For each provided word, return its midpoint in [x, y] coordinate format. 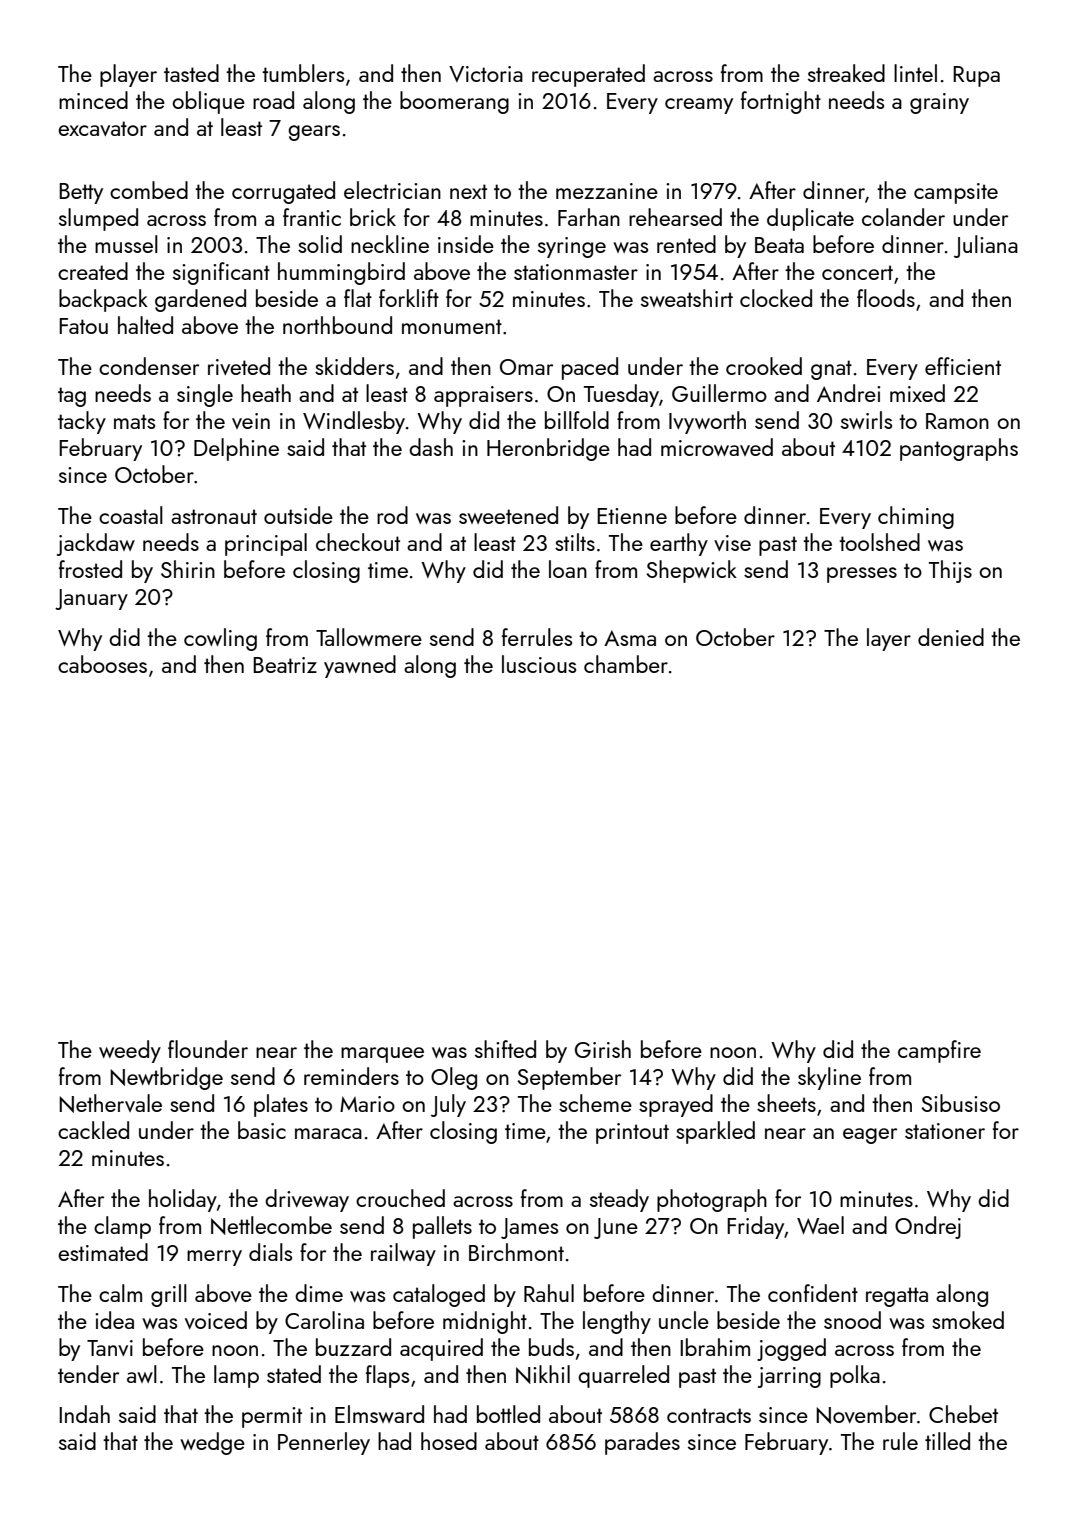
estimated [103, 1252]
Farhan [589, 217]
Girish [603, 1049]
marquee [382, 1055]
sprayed [676, 1105]
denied [951, 637]
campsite [956, 193]
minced [93, 100]
